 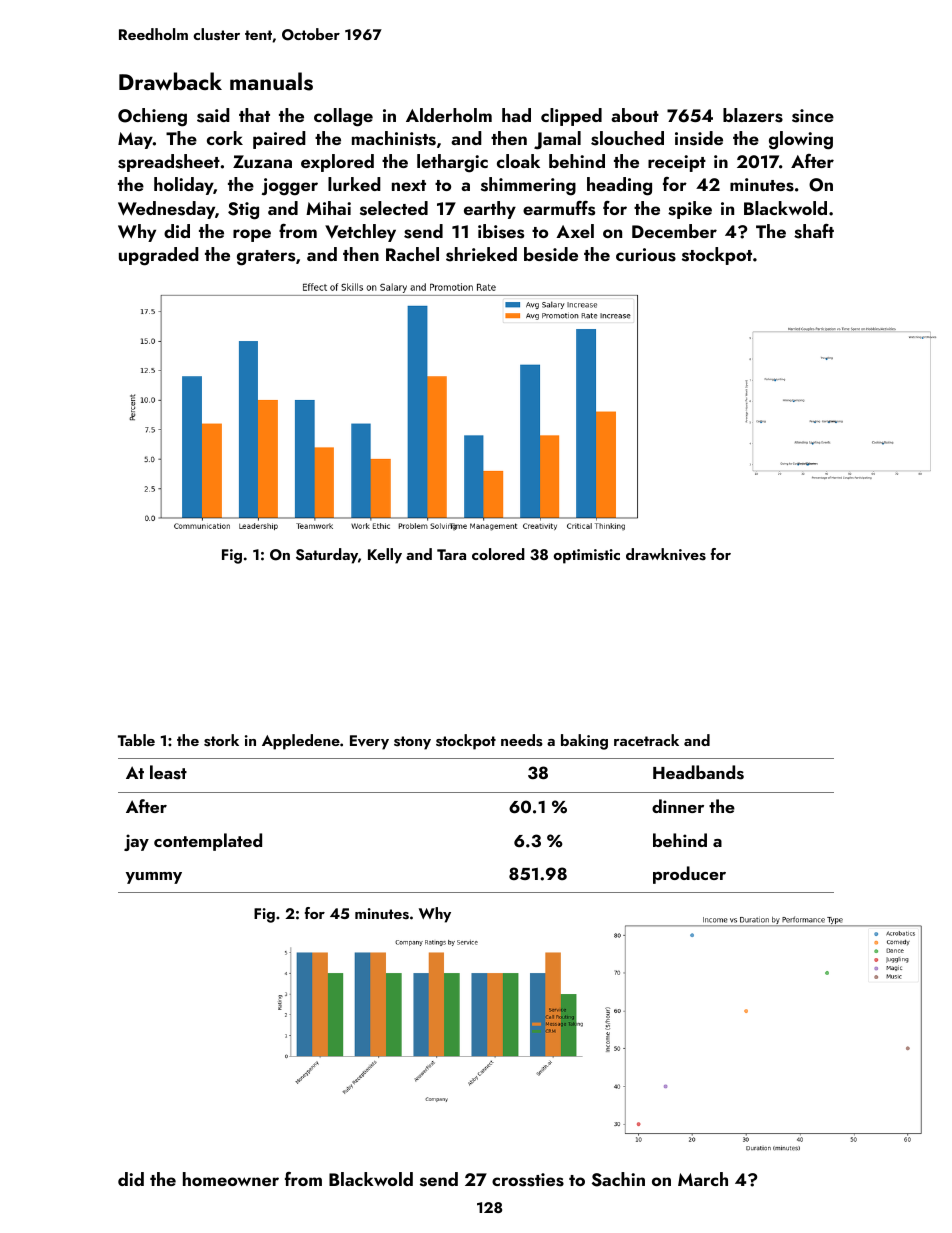 I want to click on manuals, so click(x=271, y=81).
